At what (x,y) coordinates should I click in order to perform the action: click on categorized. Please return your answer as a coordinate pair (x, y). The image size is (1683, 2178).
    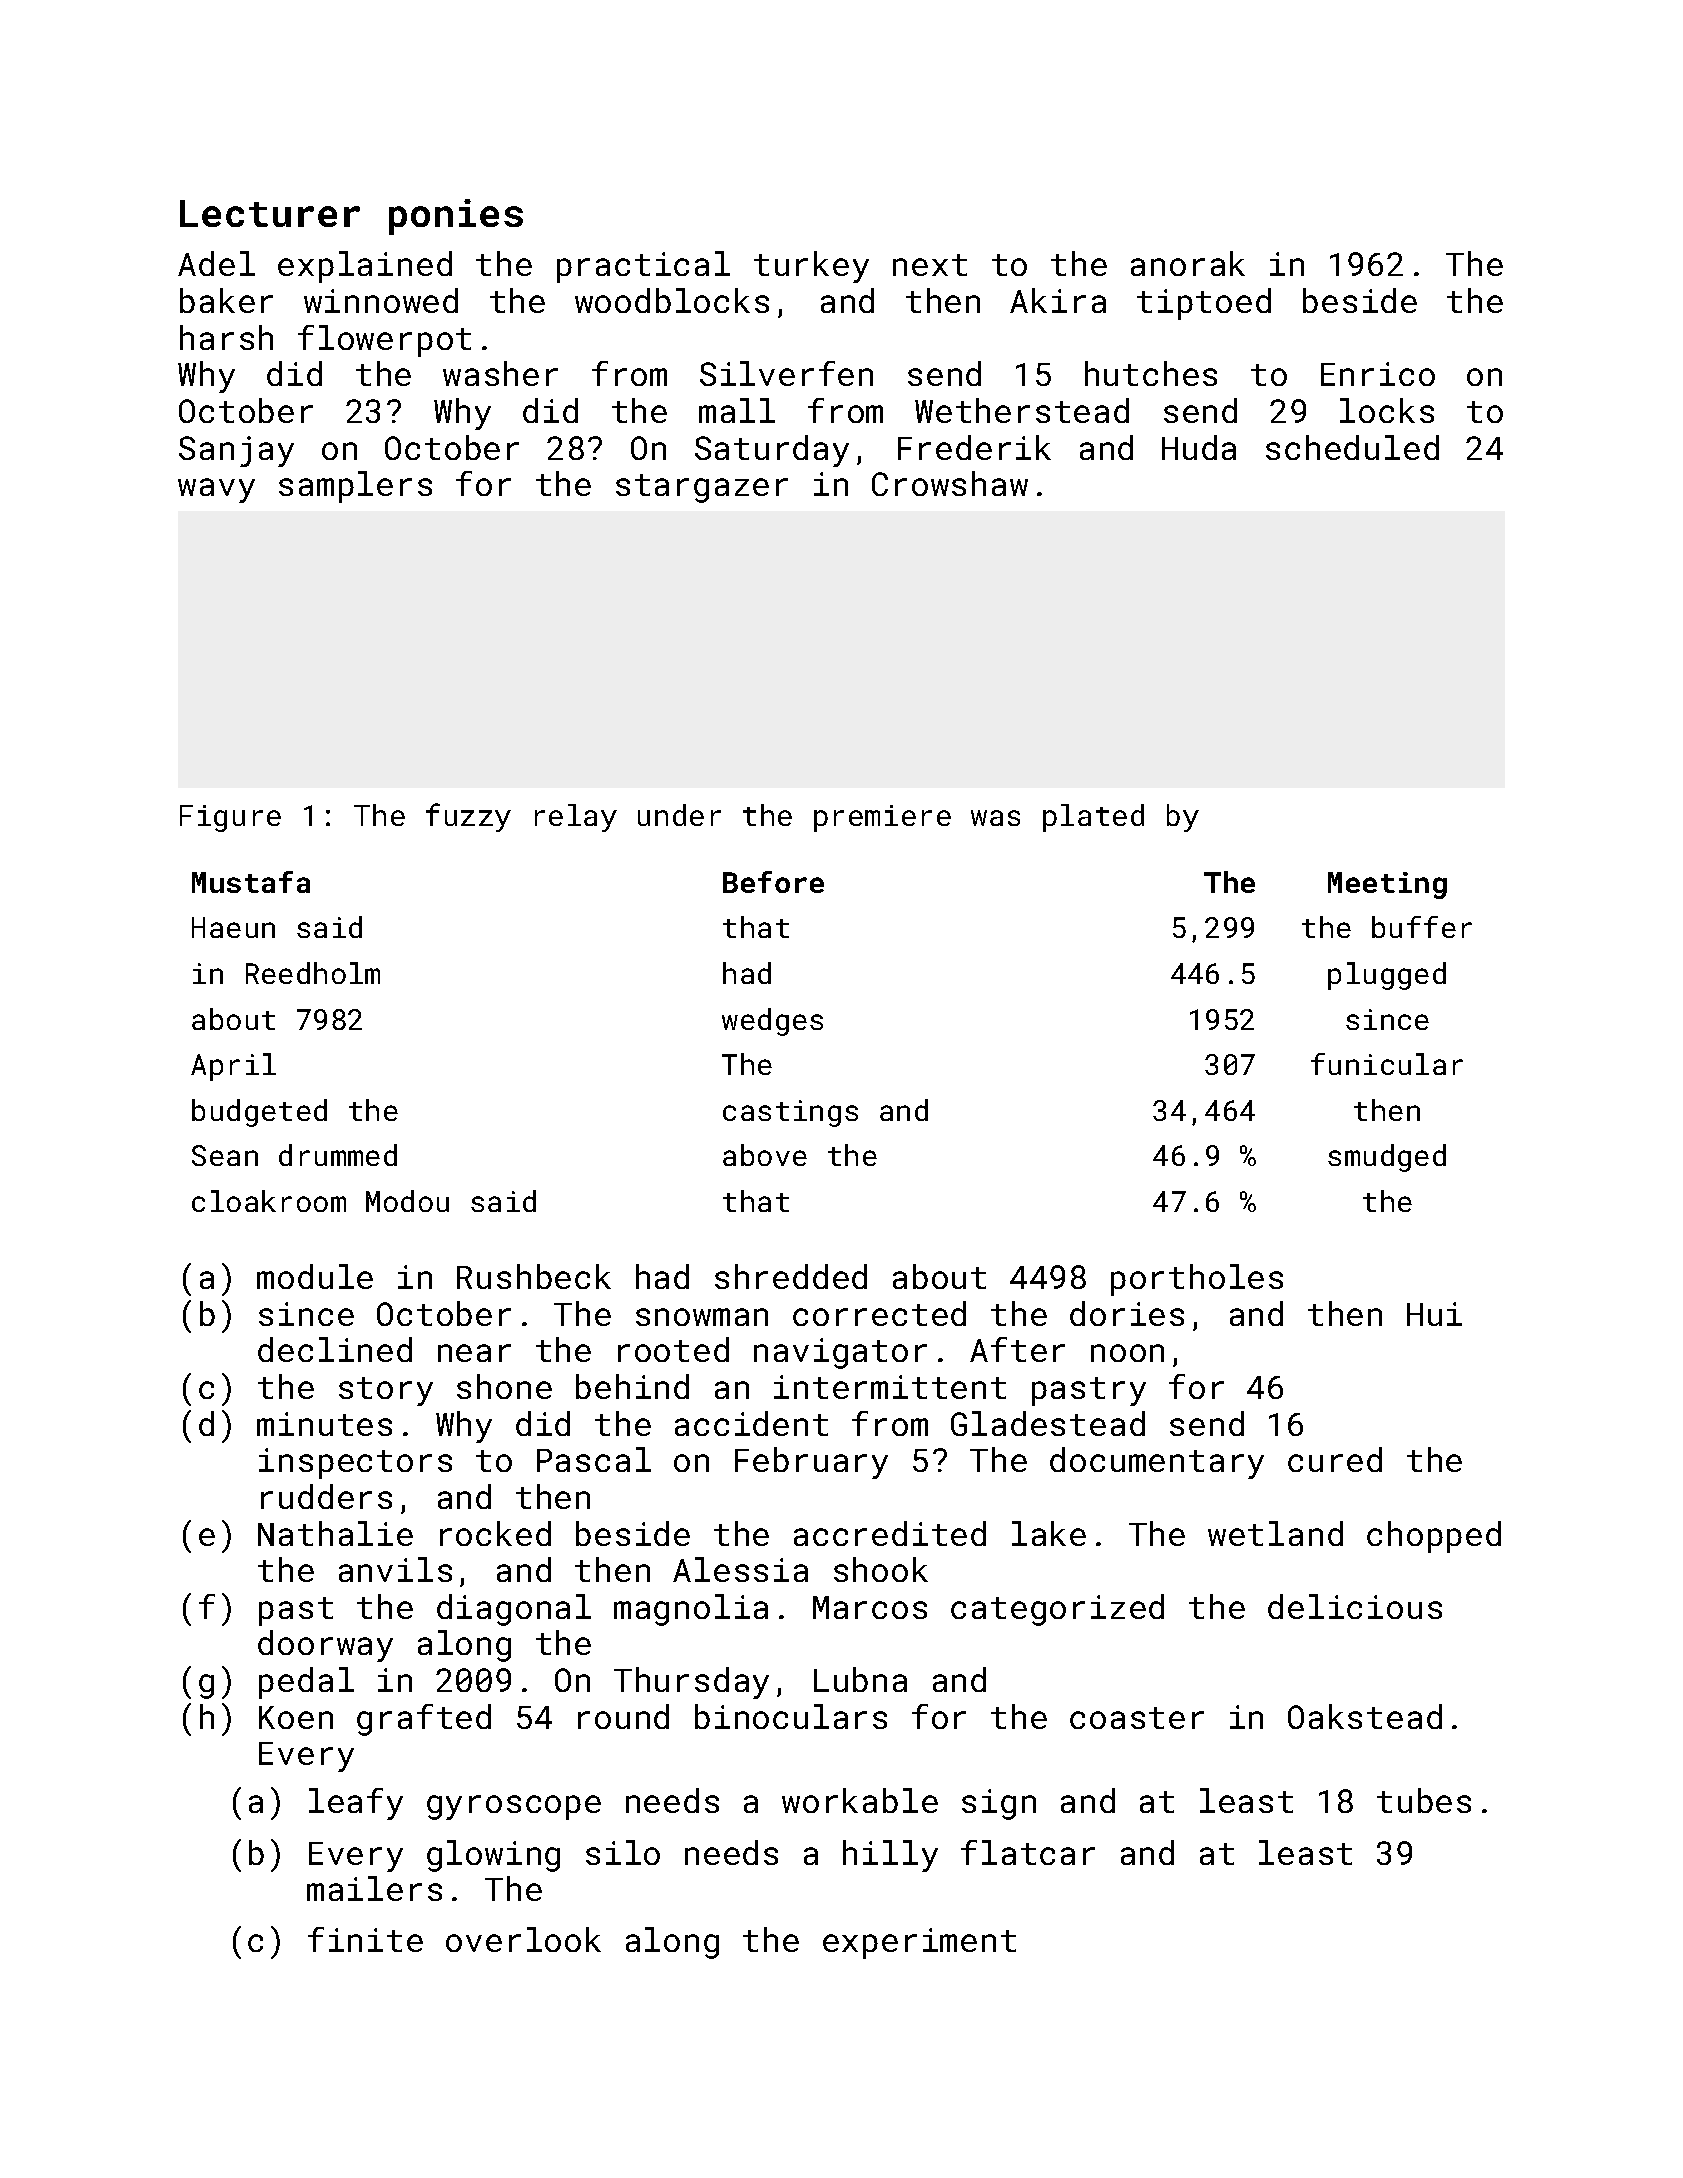
    Looking at the image, I should click on (1057, 1610).
